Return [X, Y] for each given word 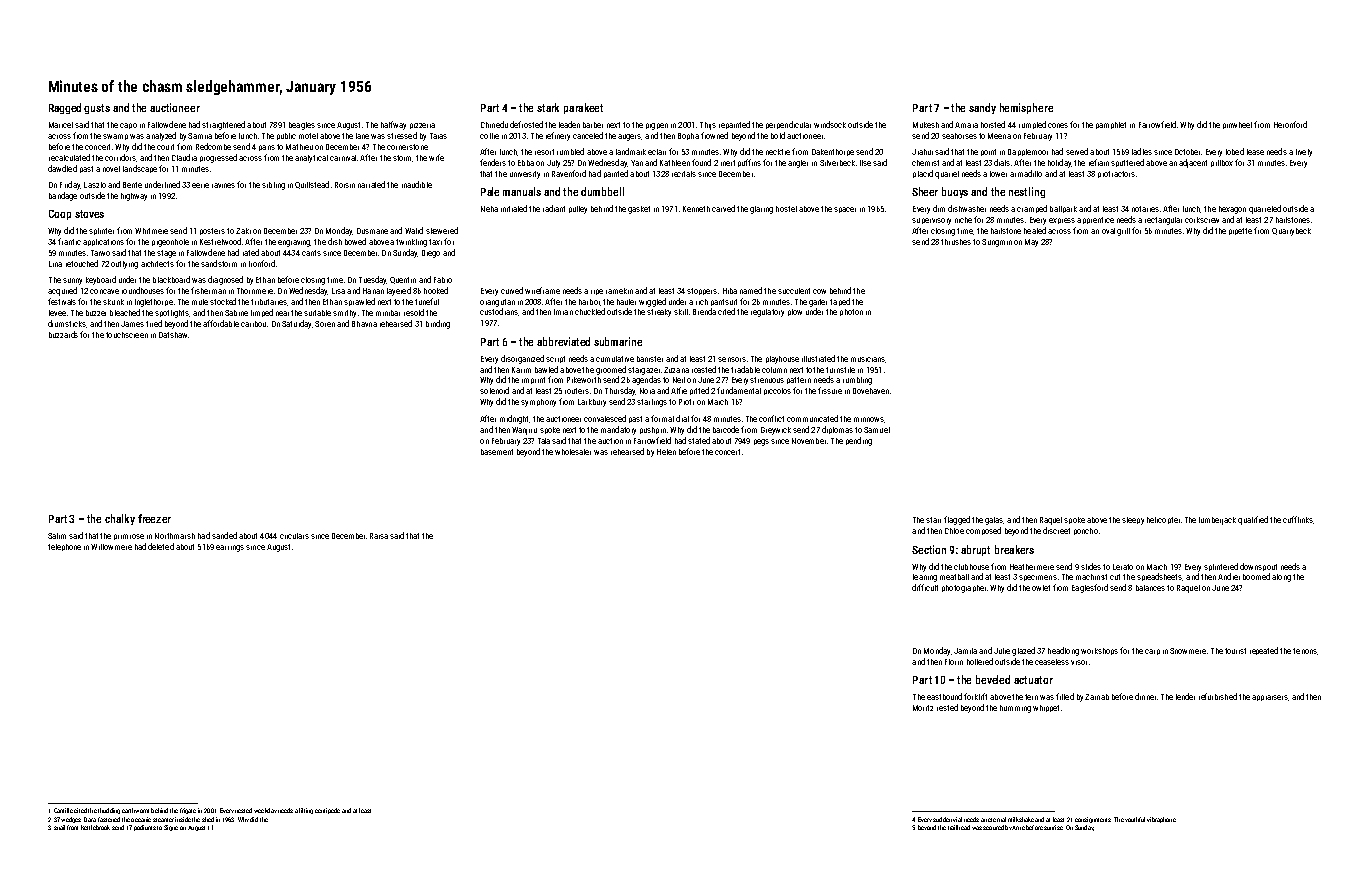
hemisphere [1026, 108]
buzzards [63, 334]
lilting [306, 811]
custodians [499, 311]
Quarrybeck [1291, 232]
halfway [393, 125]
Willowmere [111, 547]
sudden [942, 819]
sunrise [1053, 827]
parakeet [583, 108]
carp [1152, 652]
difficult [925, 587]
